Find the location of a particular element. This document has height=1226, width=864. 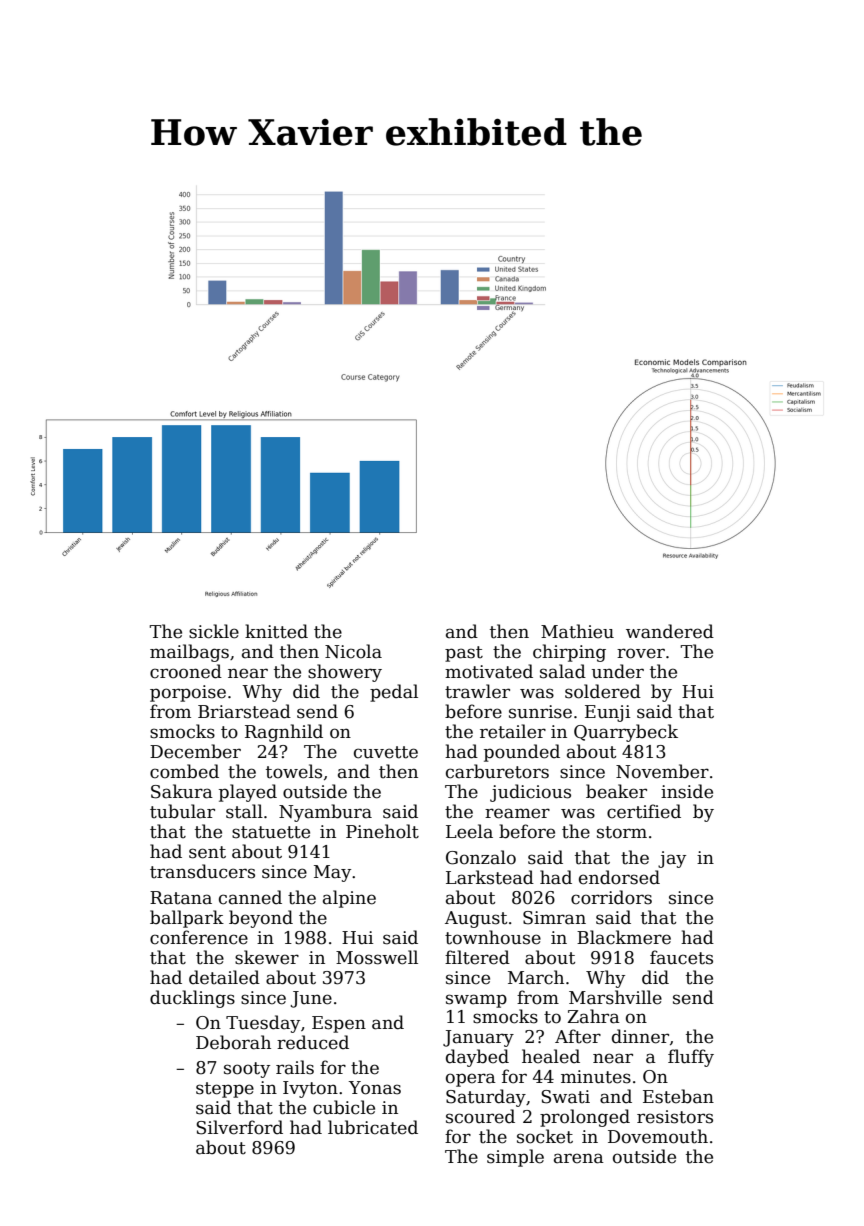

Silverford is located at coordinates (239, 1127).
